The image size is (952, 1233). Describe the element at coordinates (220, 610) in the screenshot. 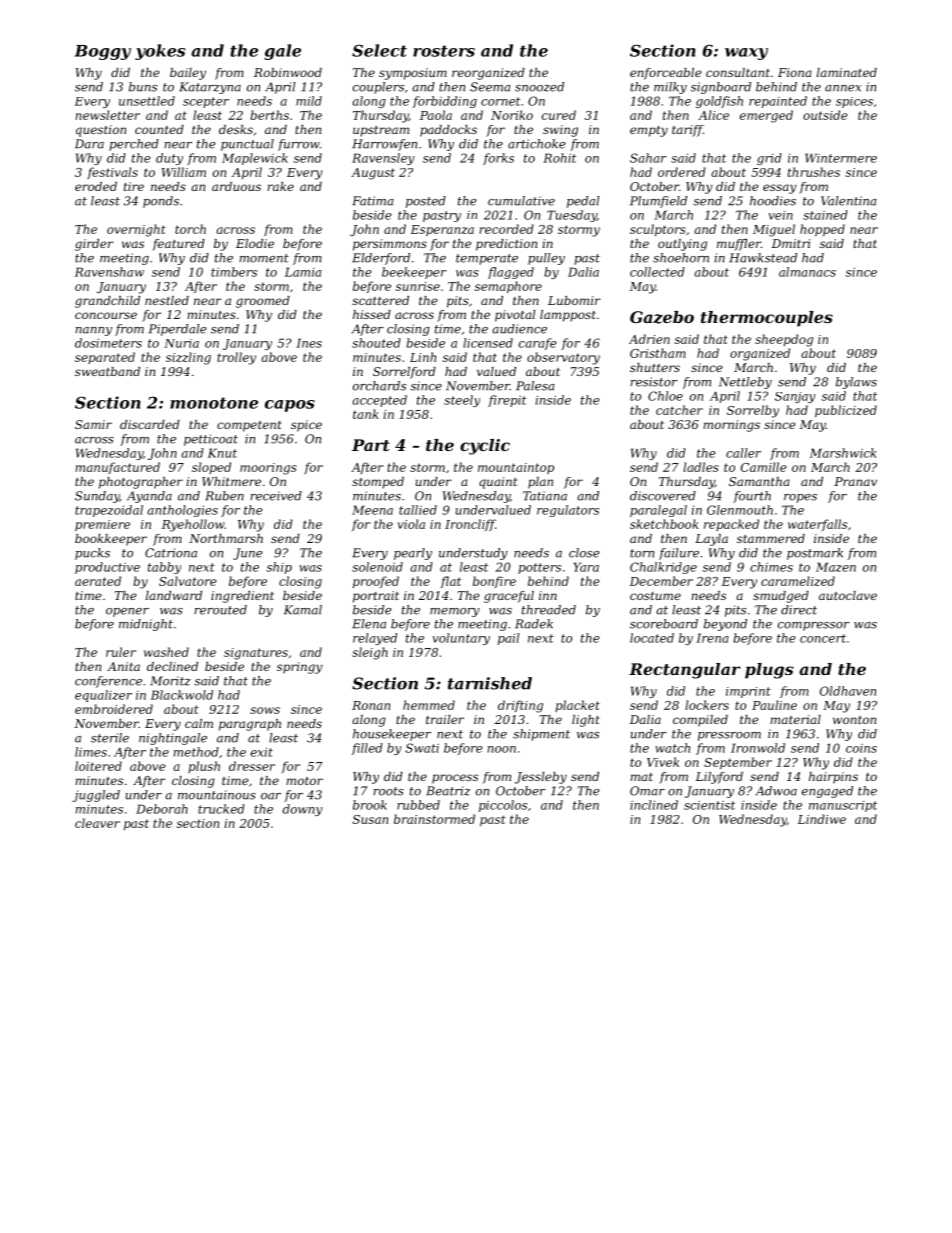

I see `rerouted` at that location.
